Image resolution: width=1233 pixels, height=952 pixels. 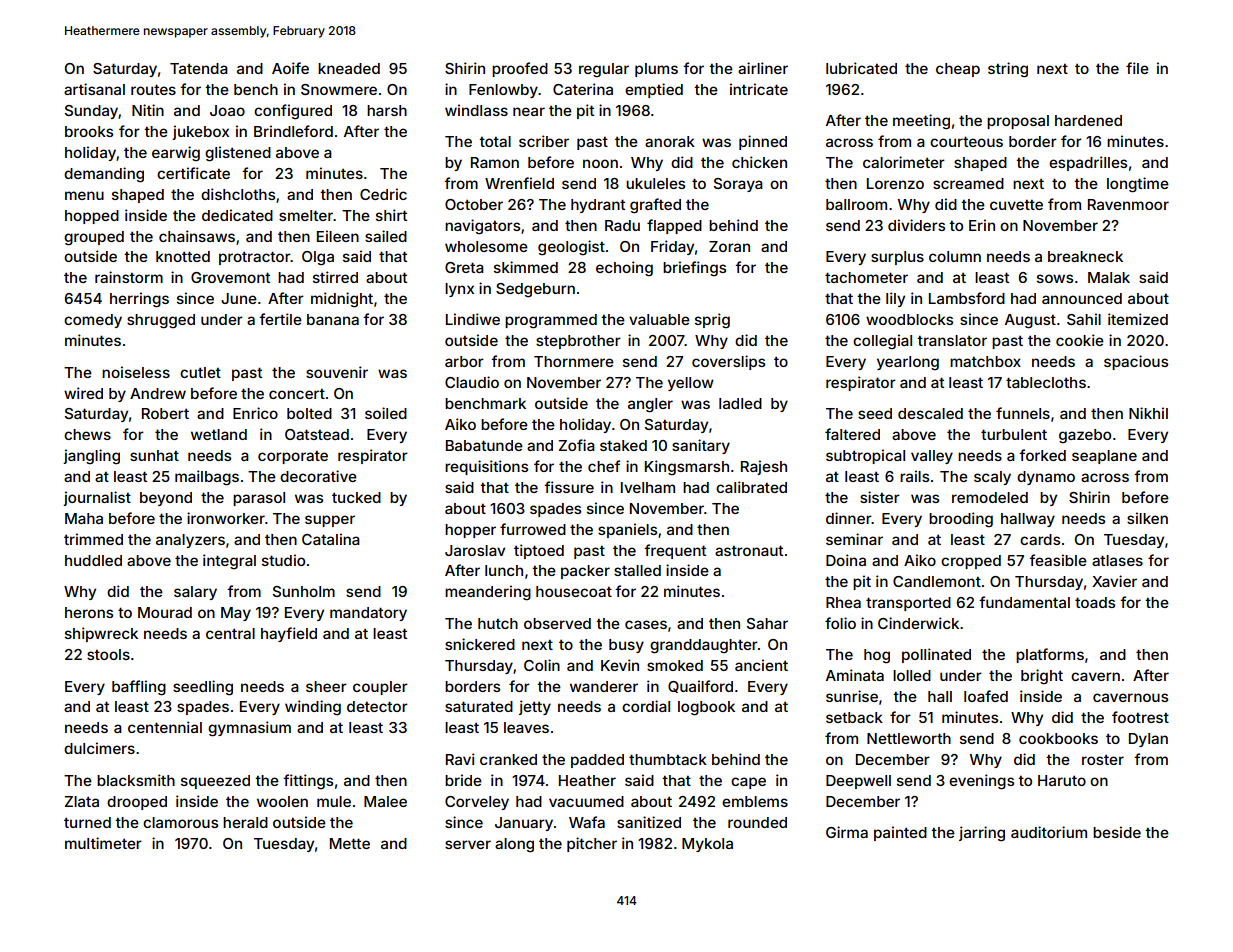 I want to click on hayfield, so click(x=289, y=634).
